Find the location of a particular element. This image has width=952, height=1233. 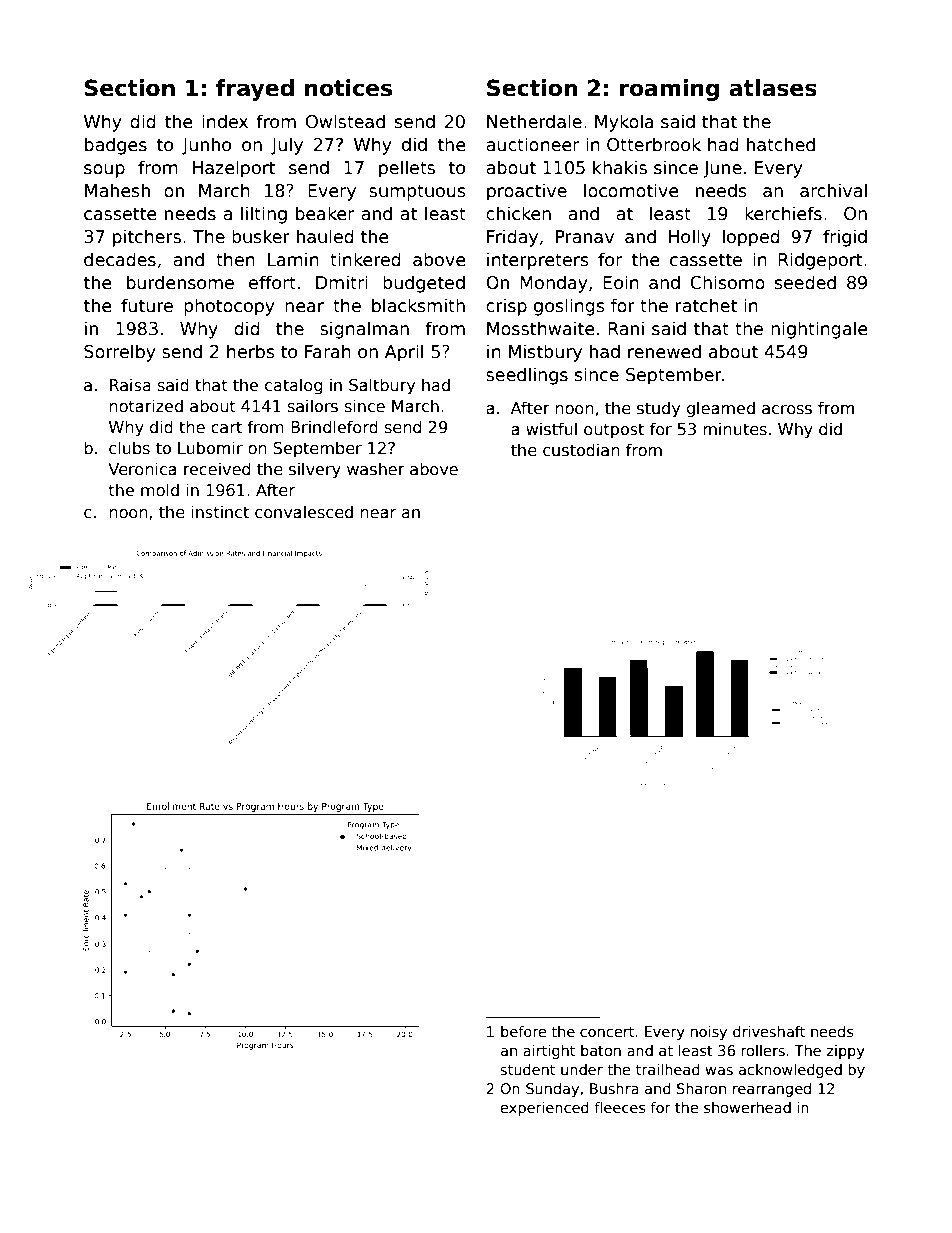

convalesced is located at coordinates (304, 512).
